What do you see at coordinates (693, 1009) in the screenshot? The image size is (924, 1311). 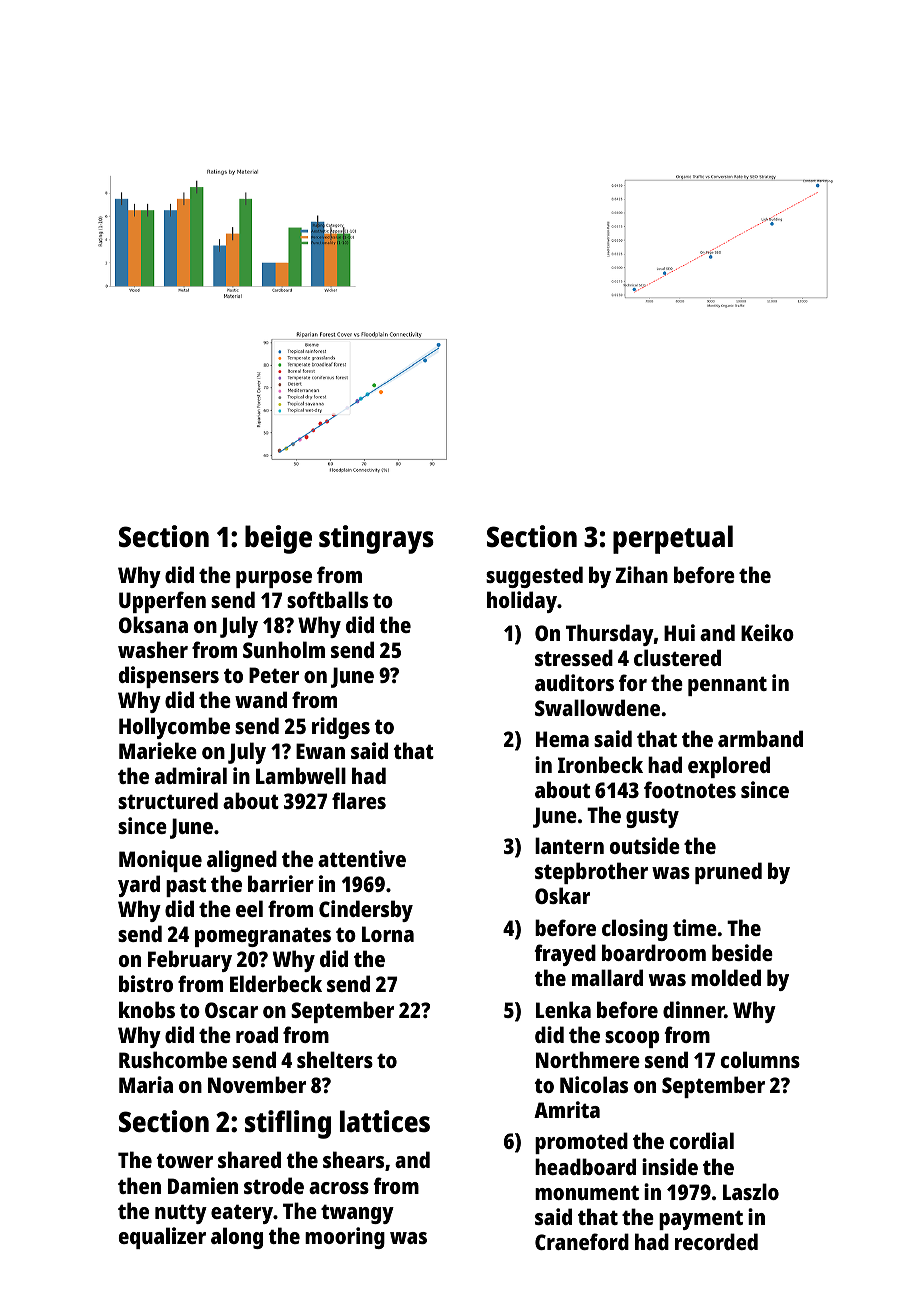 I see `dinner` at bounding box center [693, 1009].
